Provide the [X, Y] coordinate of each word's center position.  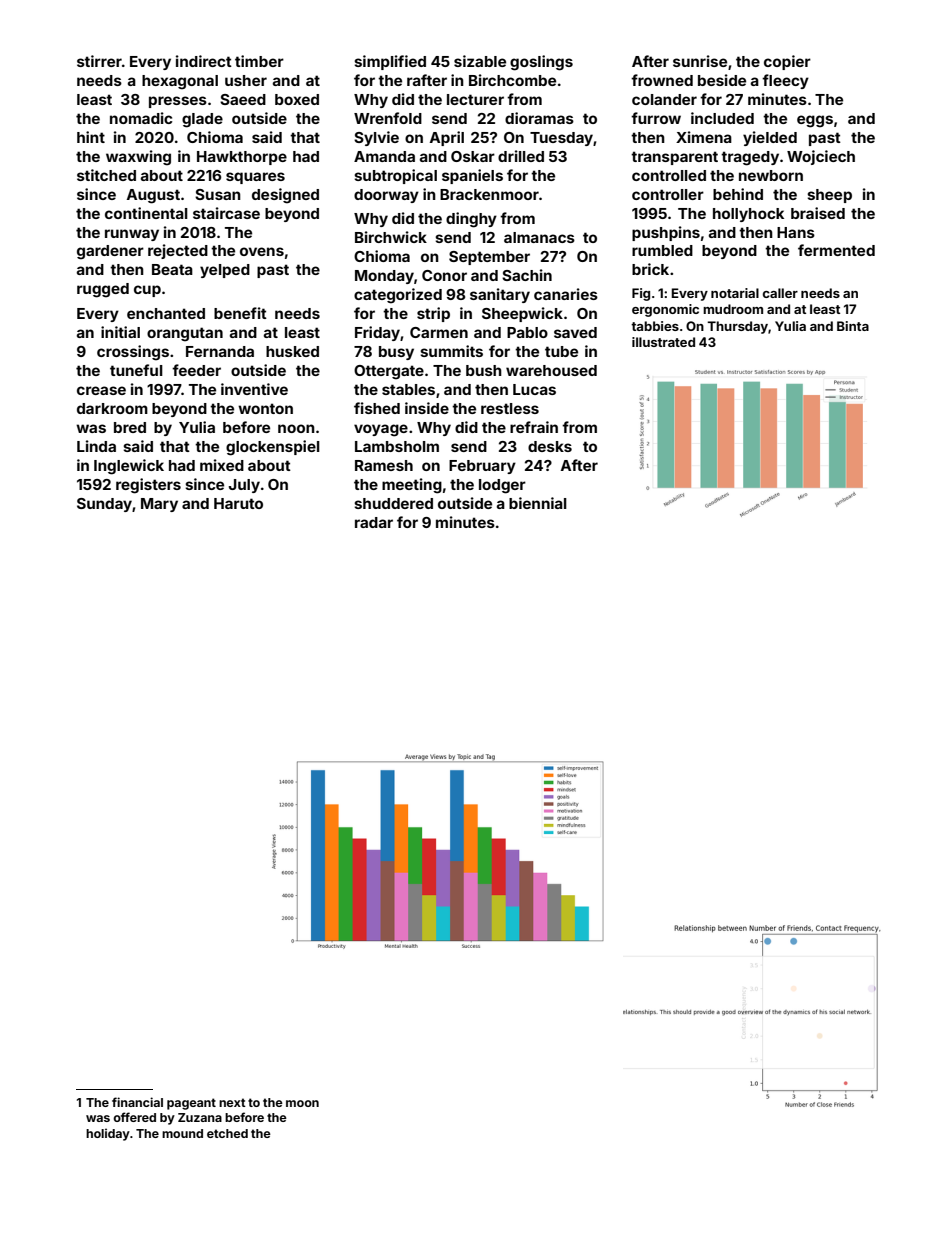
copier [787, 62]
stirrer [99, 61]
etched [227, 1133]
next [232, 1102]
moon [302, 1103]
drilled [521, 156]
